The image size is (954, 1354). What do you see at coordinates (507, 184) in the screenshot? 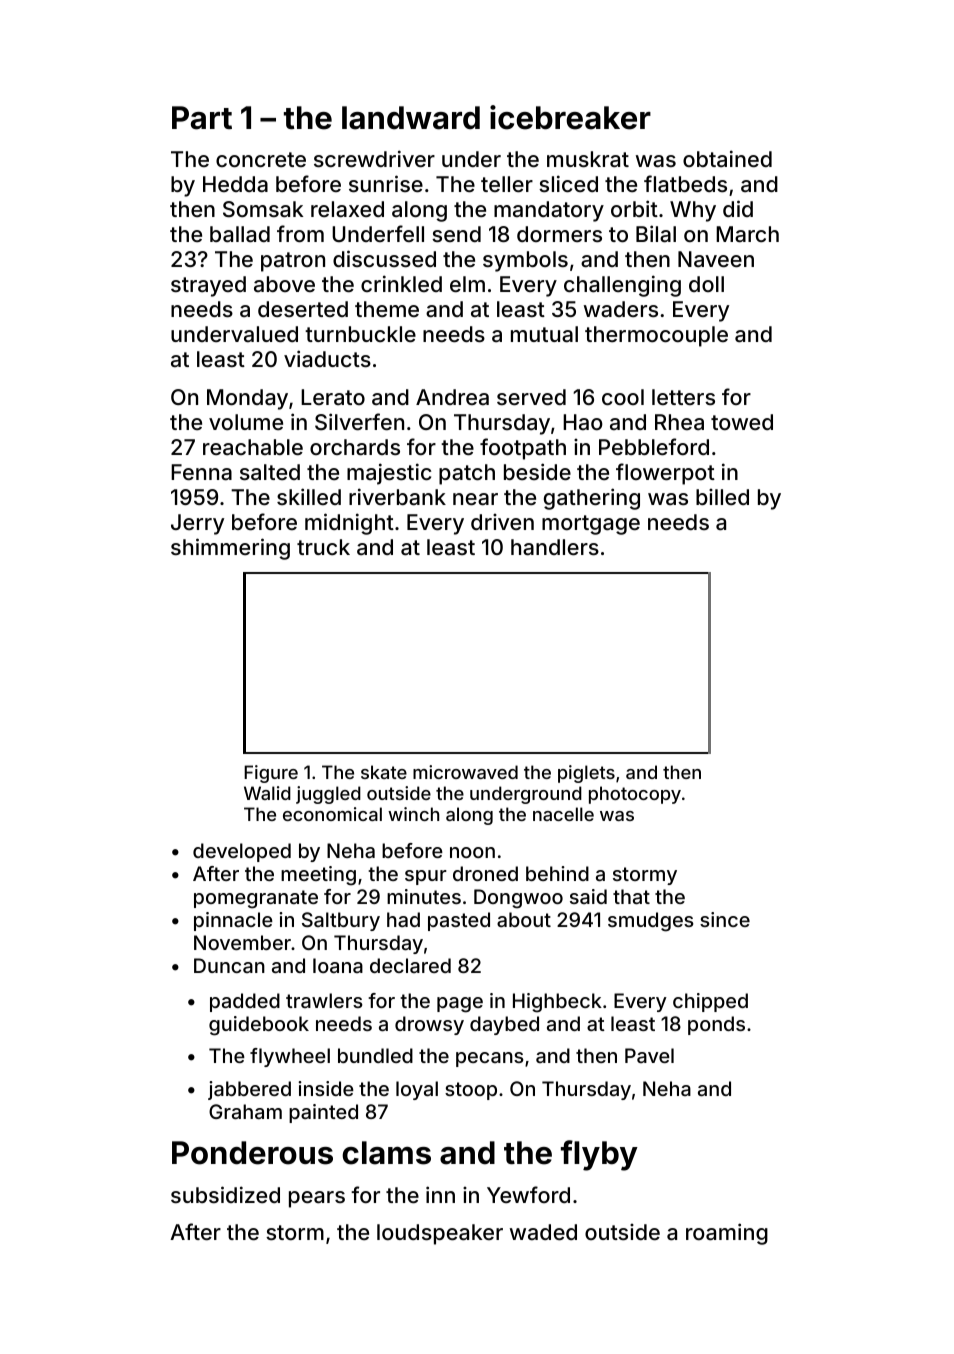
I see `teller` at bounding box center [507, 184].
